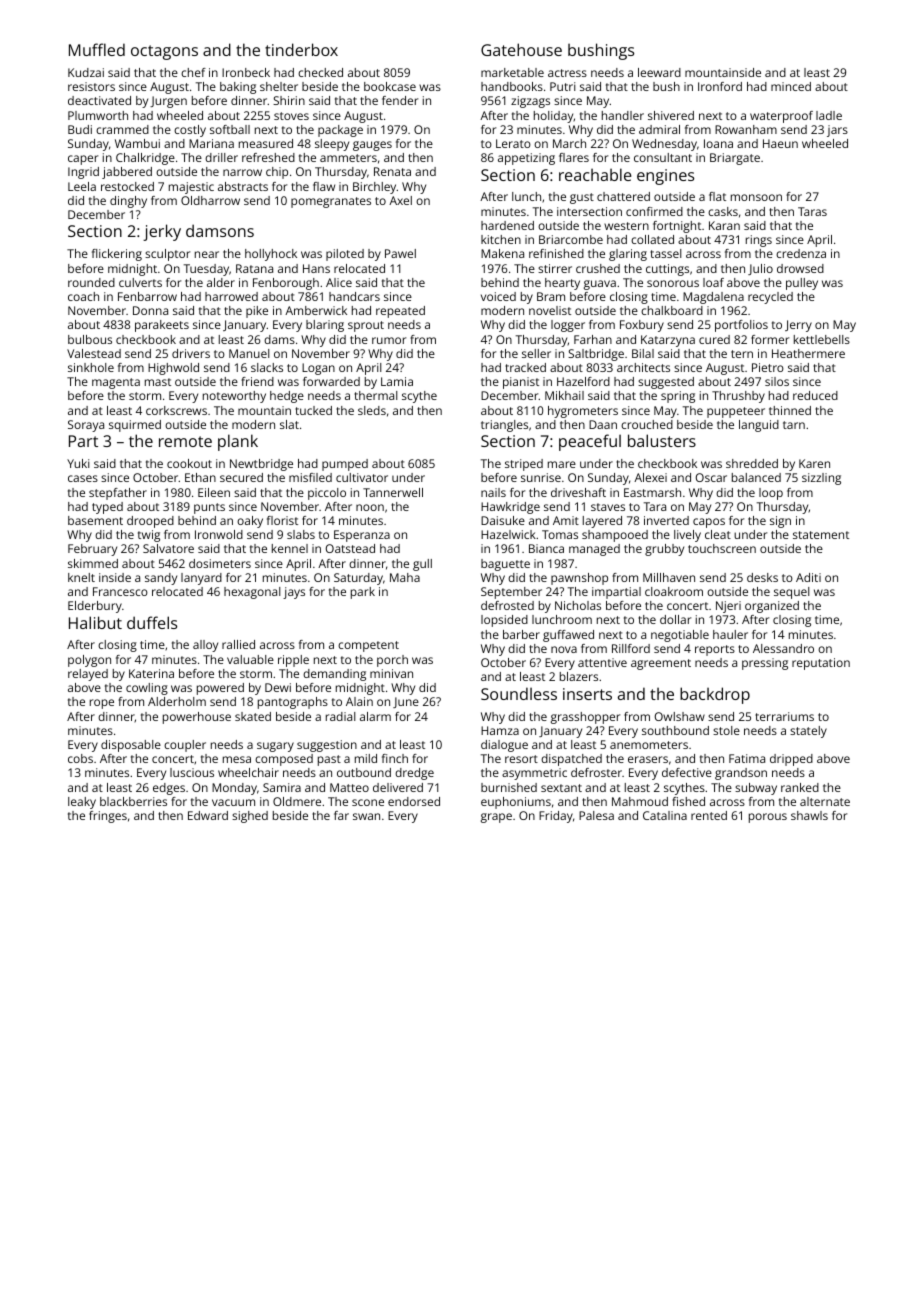 This screenshot has height=1308, width=924. What do you see at coordinates (397, 381) in the screenshot?
I see `Lamia` at bounding box center [397, 381].
